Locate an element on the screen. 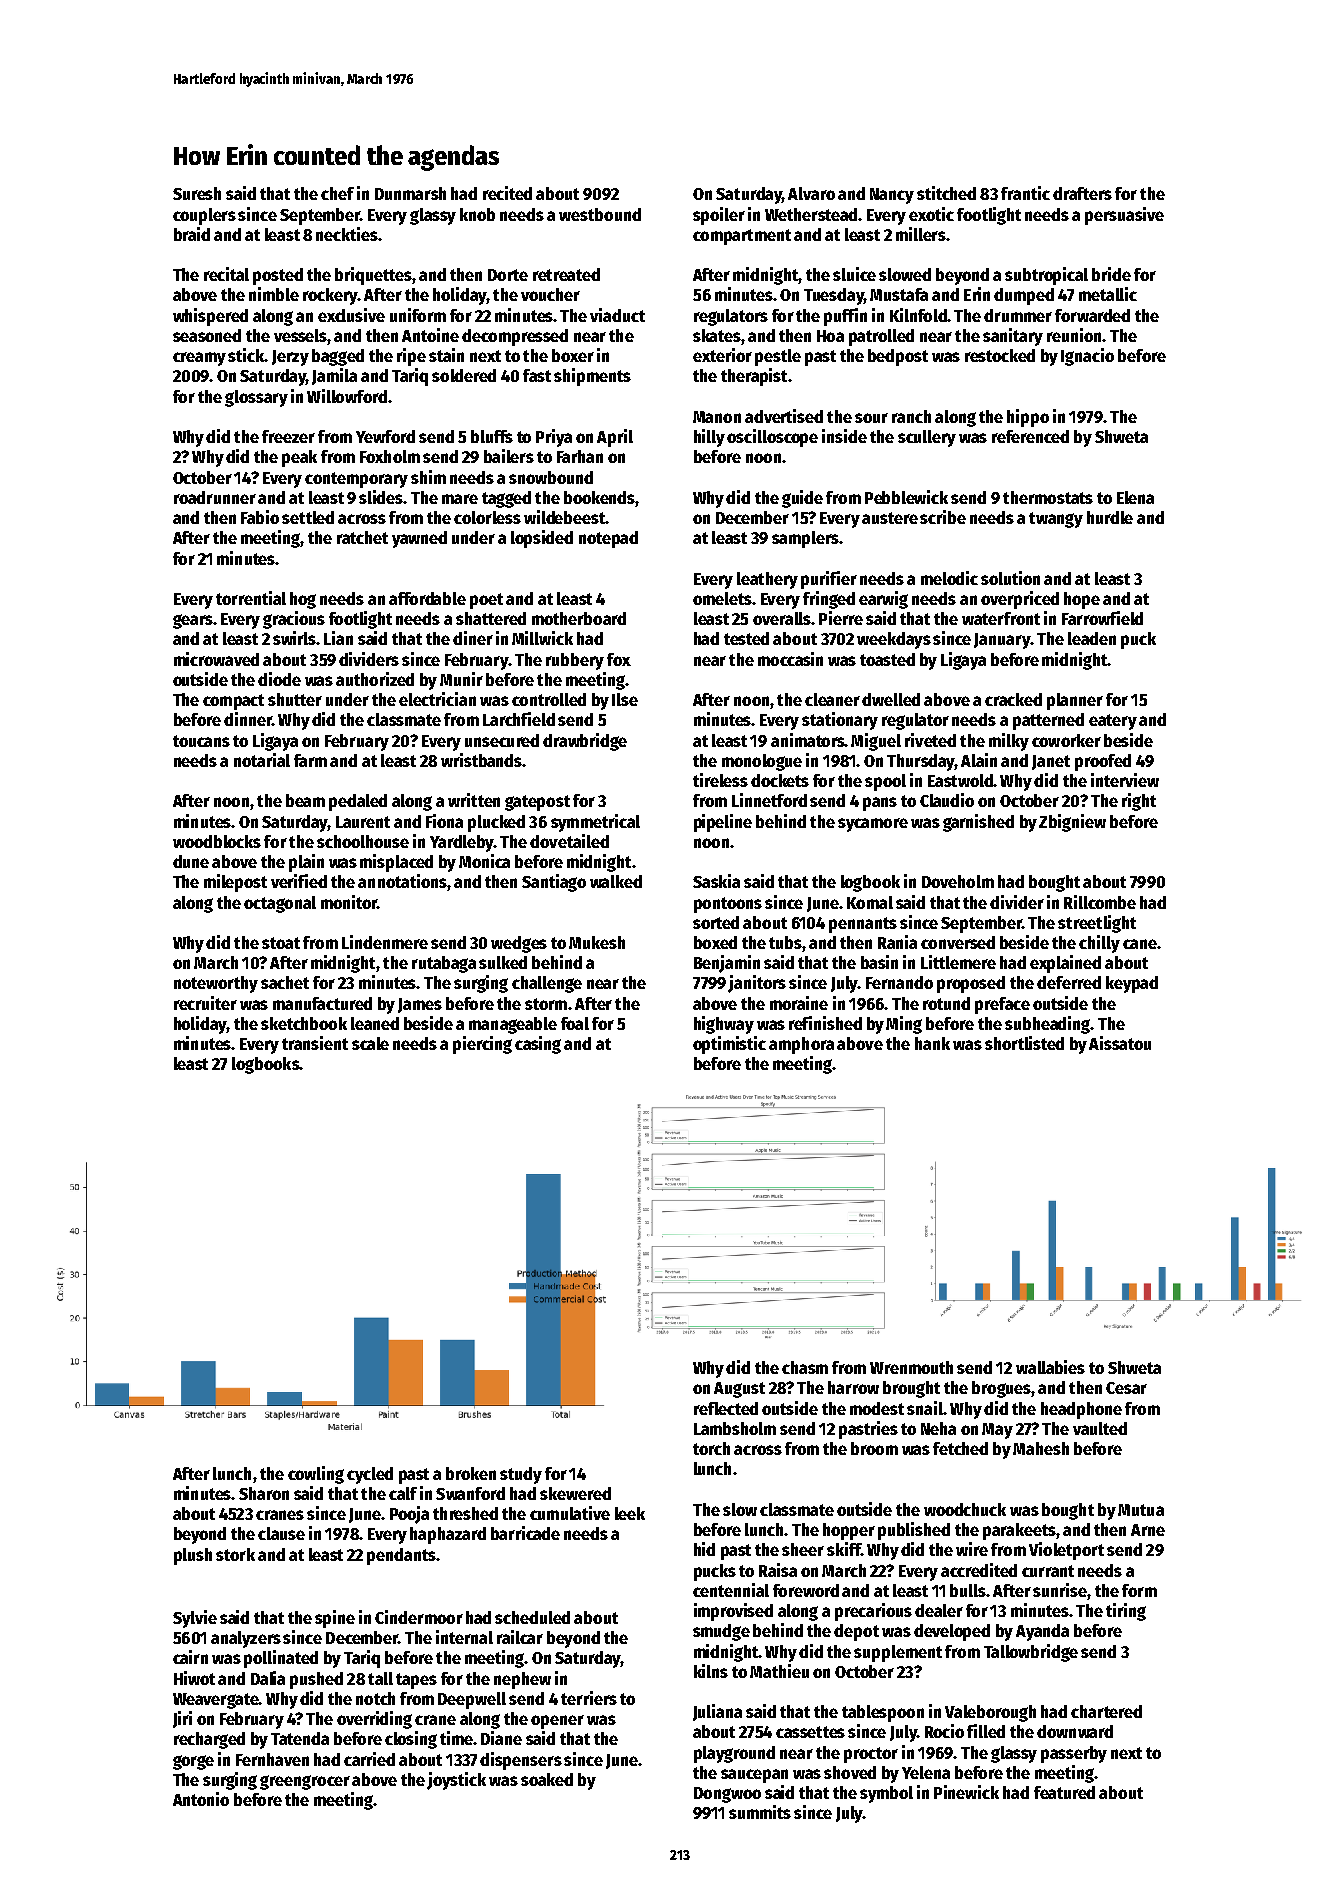 The height and width of the screenshot is (1895, 1340). pendants is located at coordinates (401, 1556).
